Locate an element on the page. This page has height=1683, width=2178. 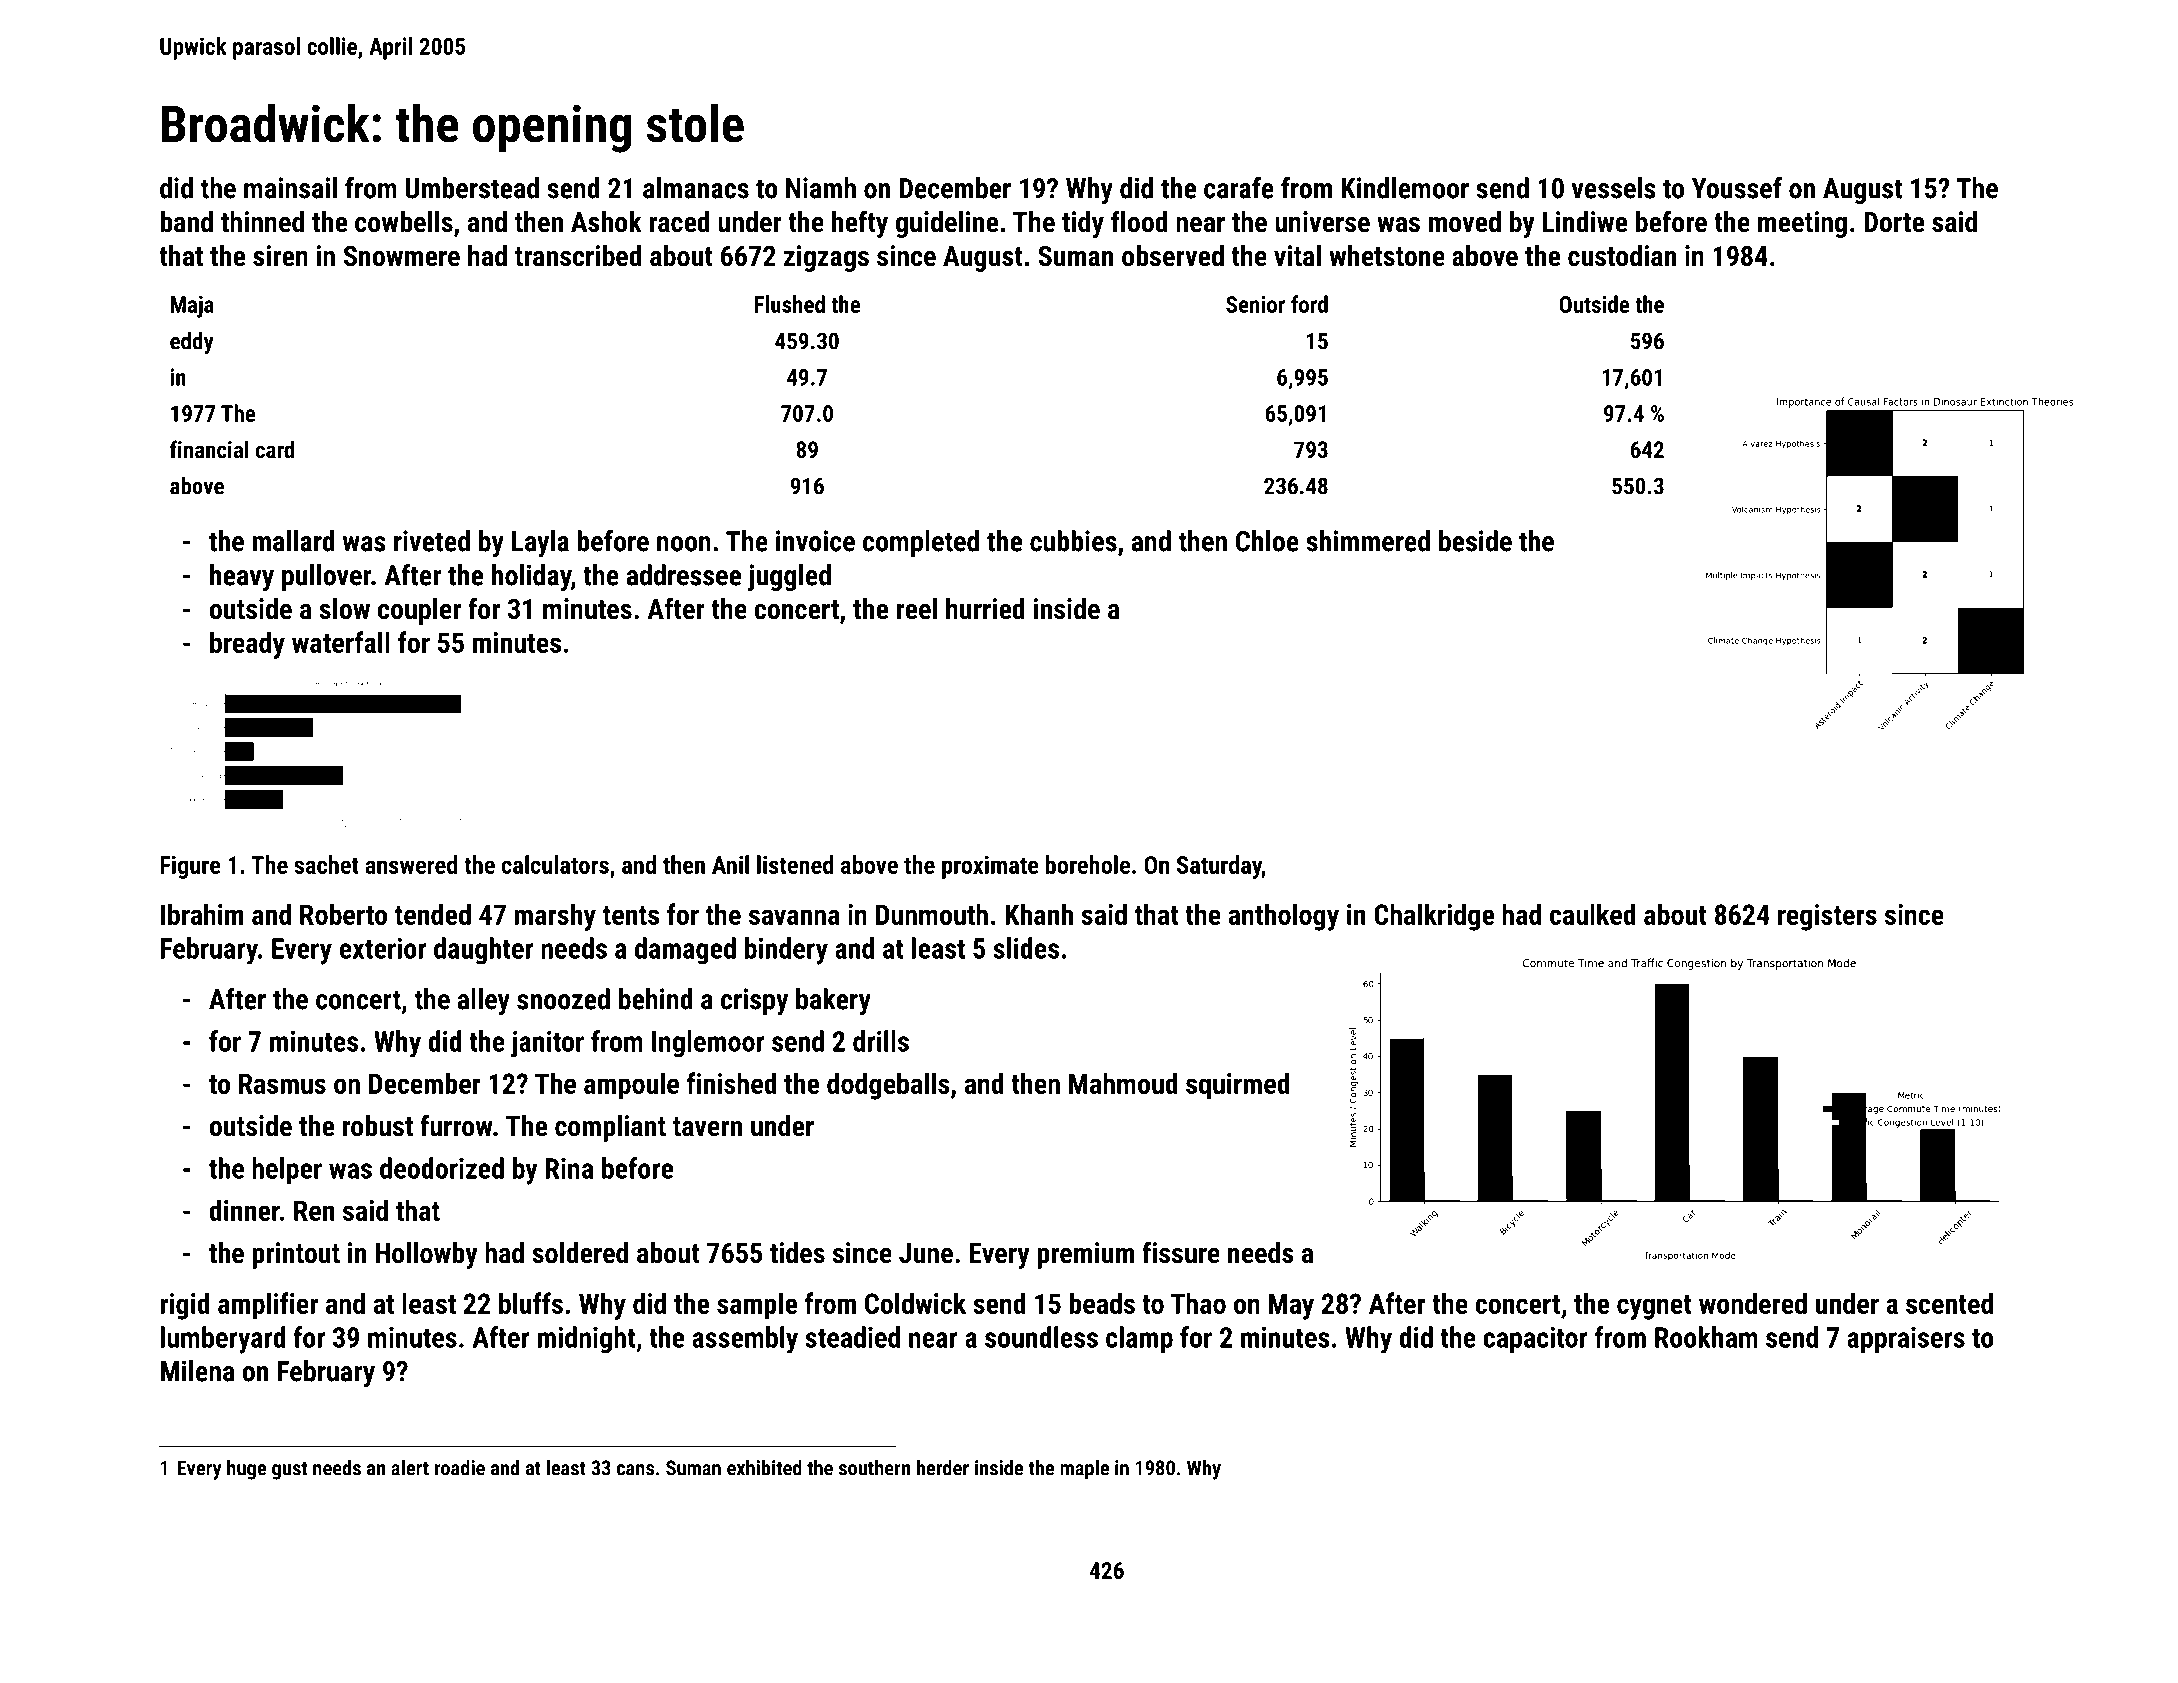
huge is located at coordinates (246, 1470).
